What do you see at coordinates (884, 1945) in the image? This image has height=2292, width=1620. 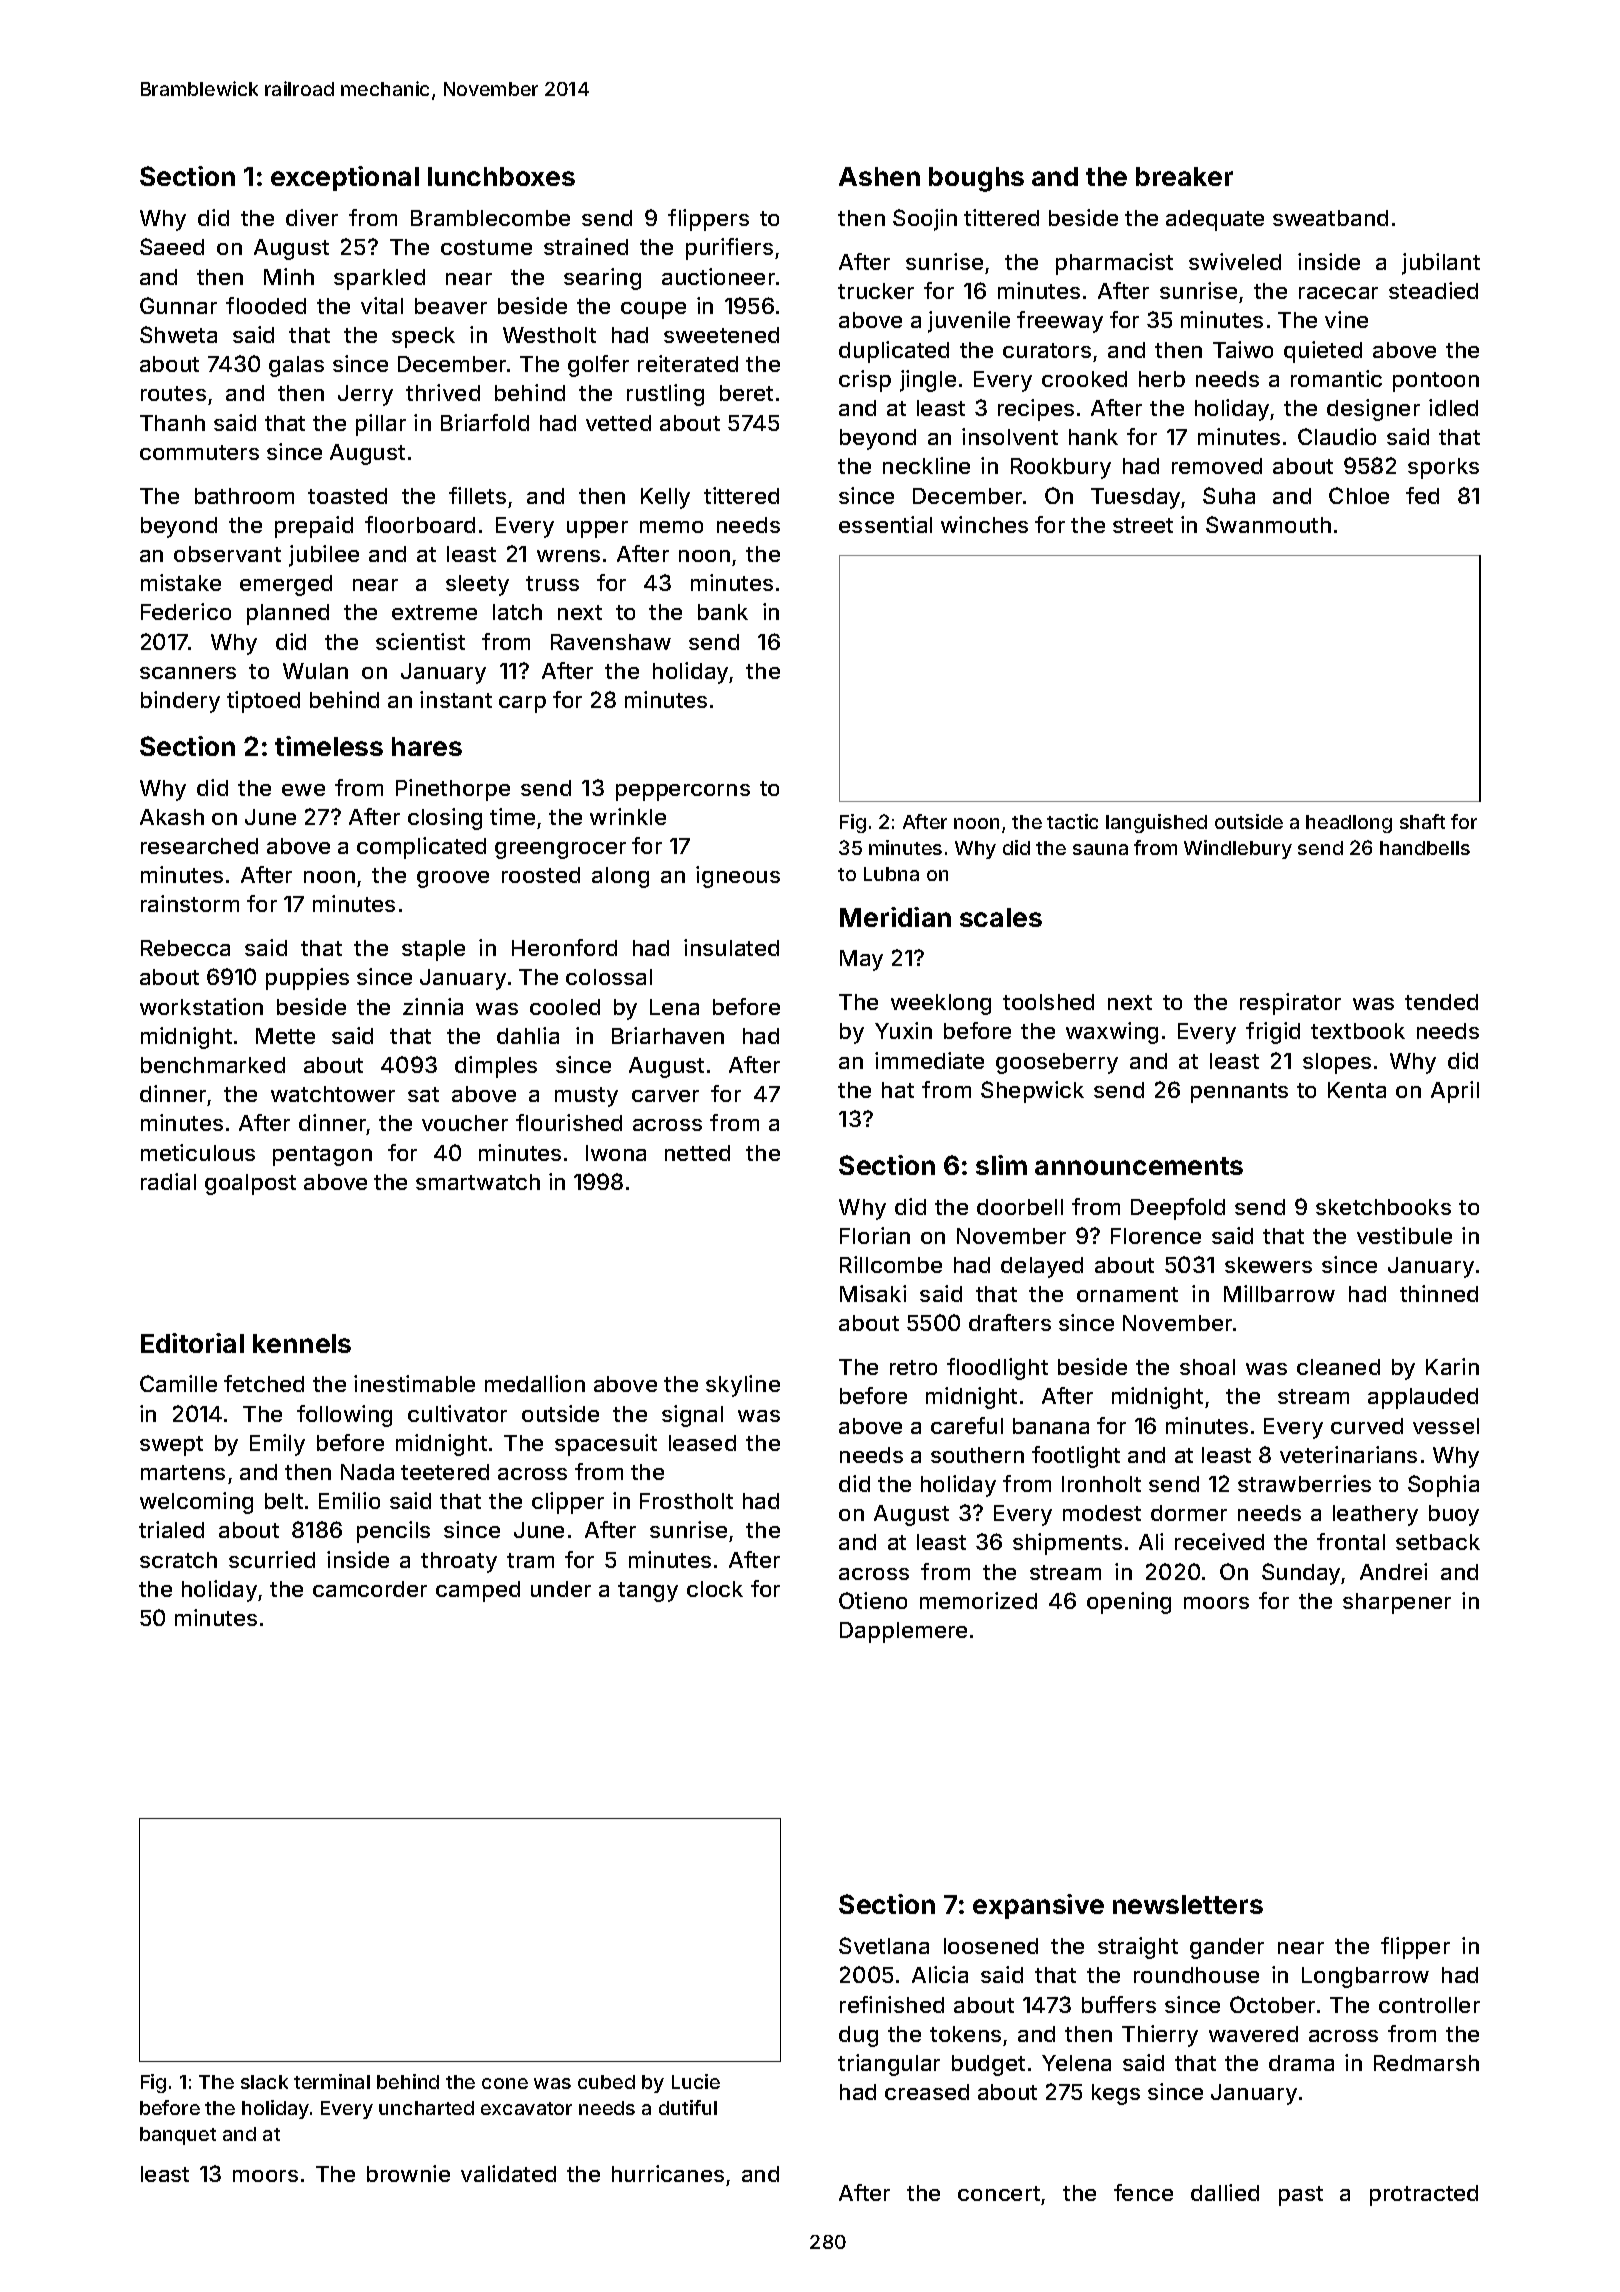 I see `Svetlana` at bounding box center [884, 1945].
